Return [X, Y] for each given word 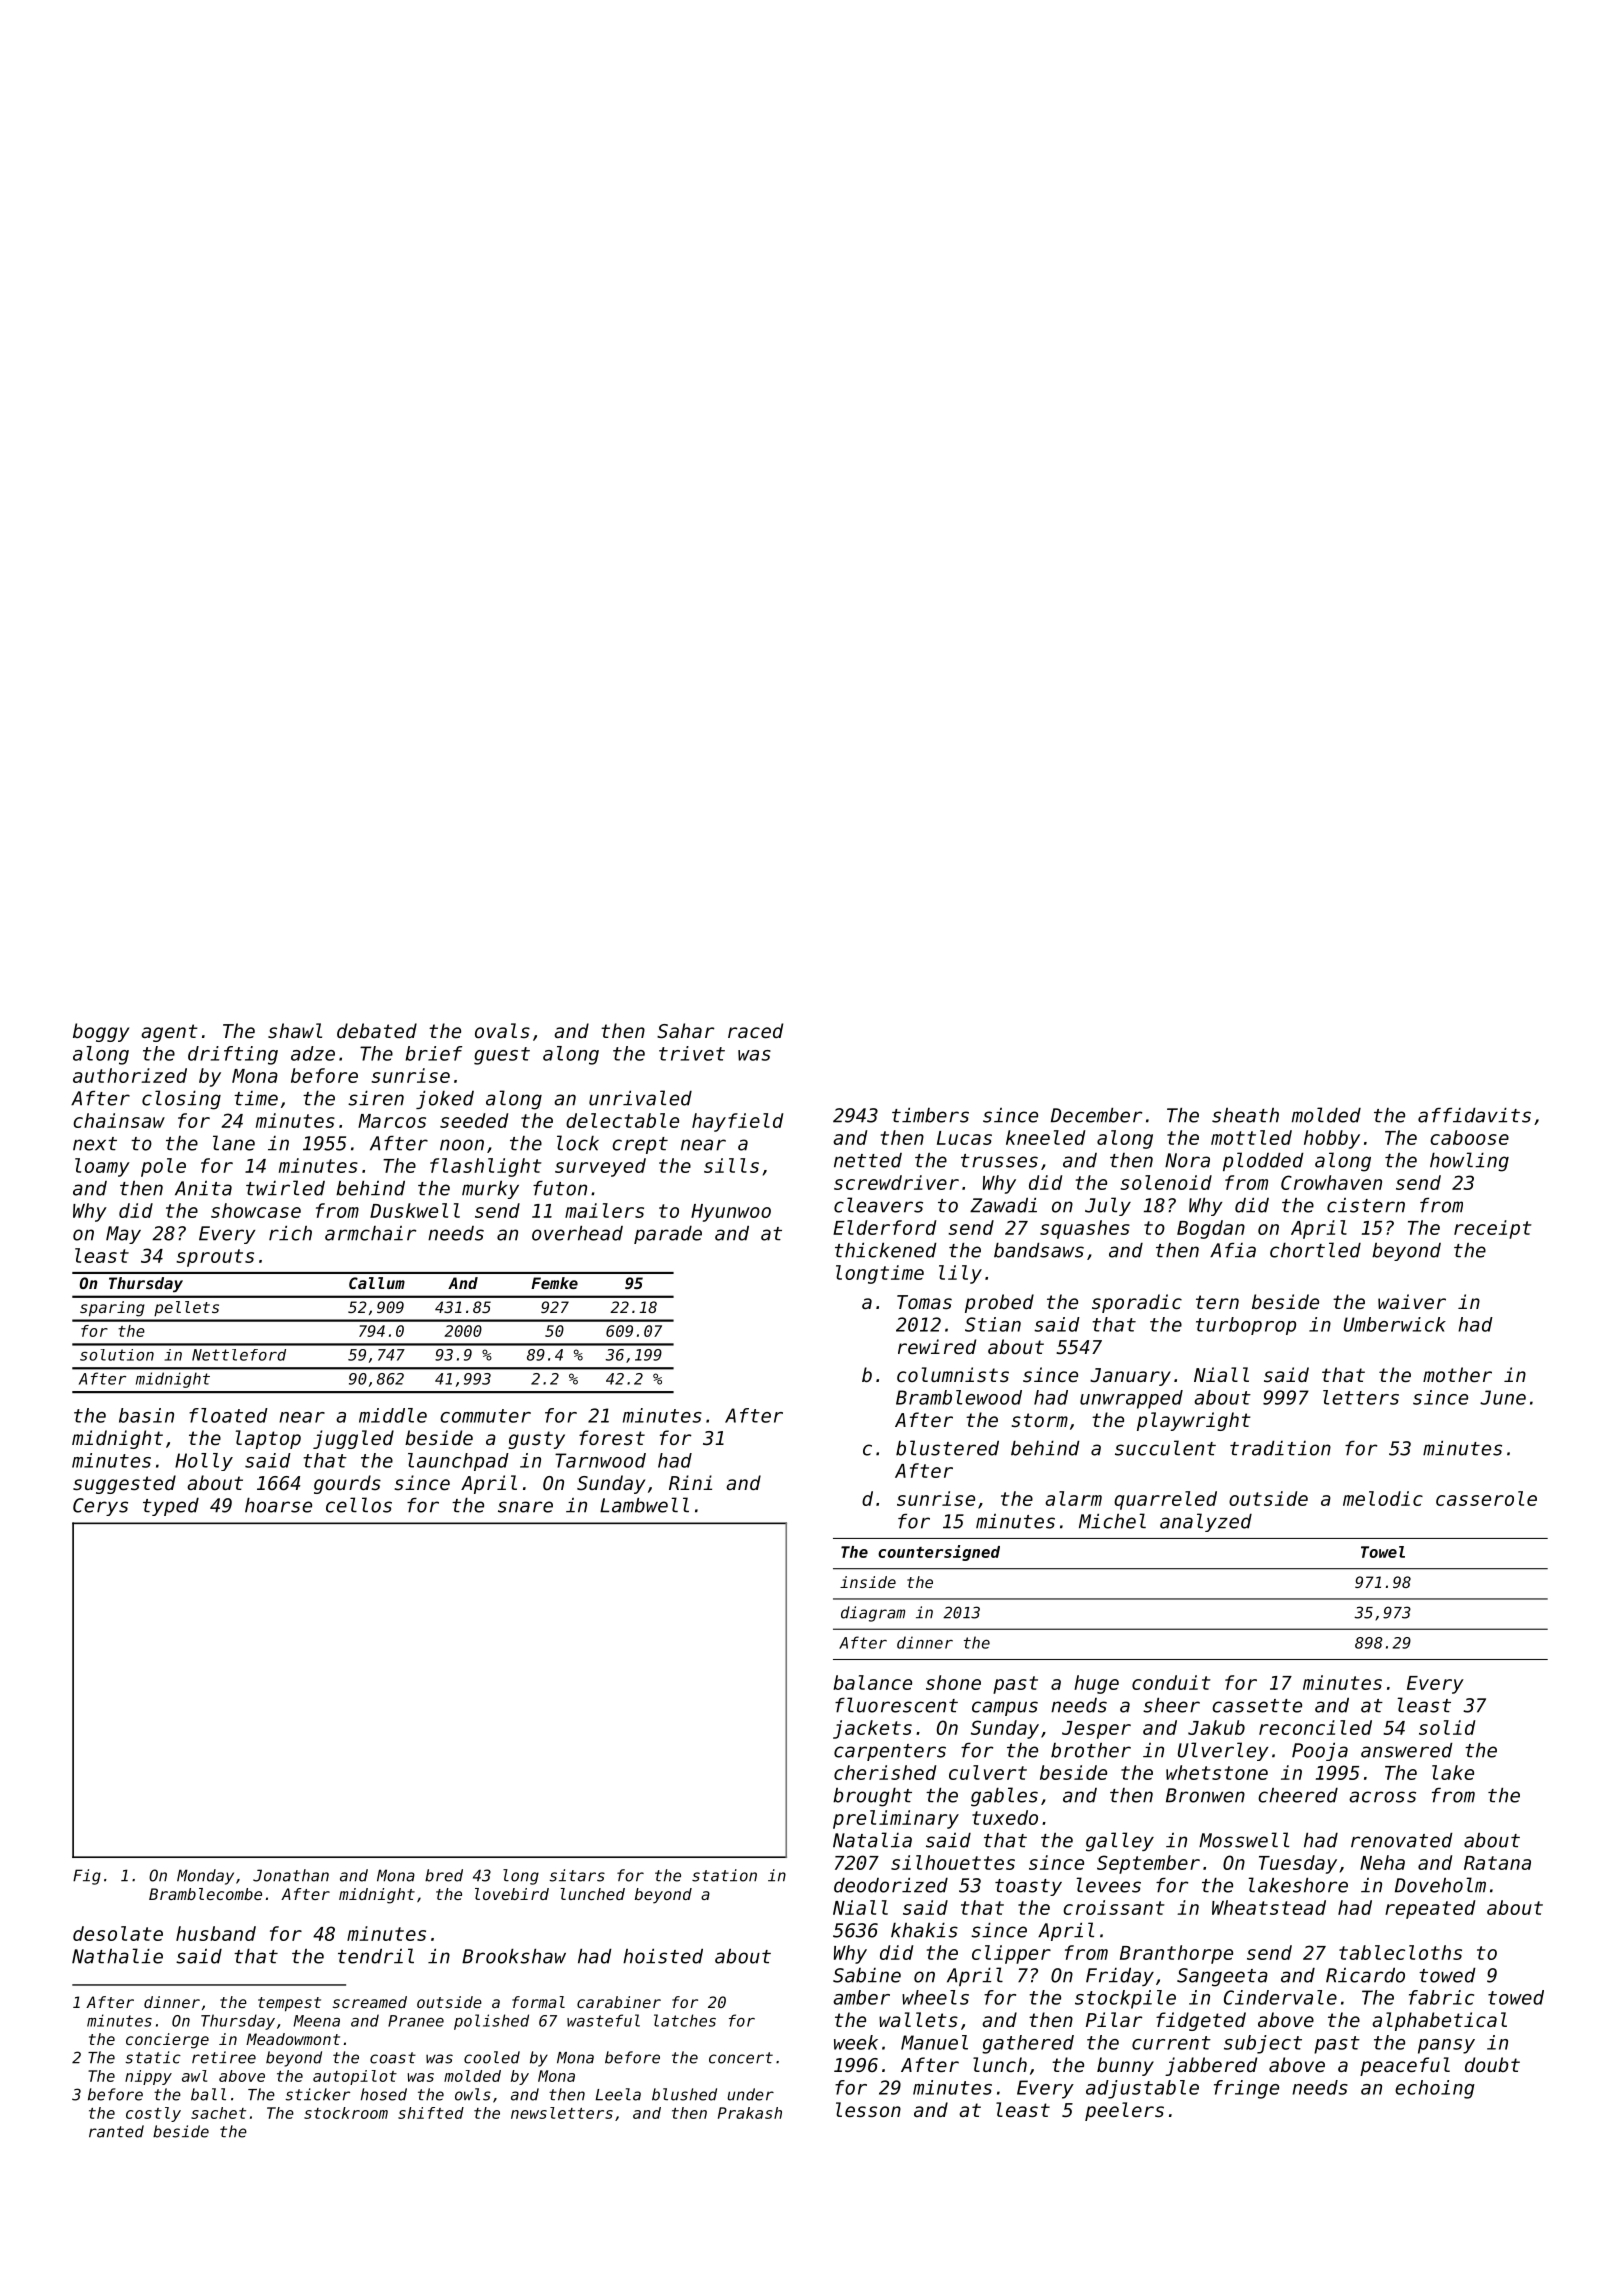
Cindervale [1280, 1997]
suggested [124, 1484]
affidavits [1474, 1115]
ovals [502, 1030]
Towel [1383, 1552]
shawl [295, 1030]
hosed [384, 2094]
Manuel [934, 2042]
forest [612, 1437]
